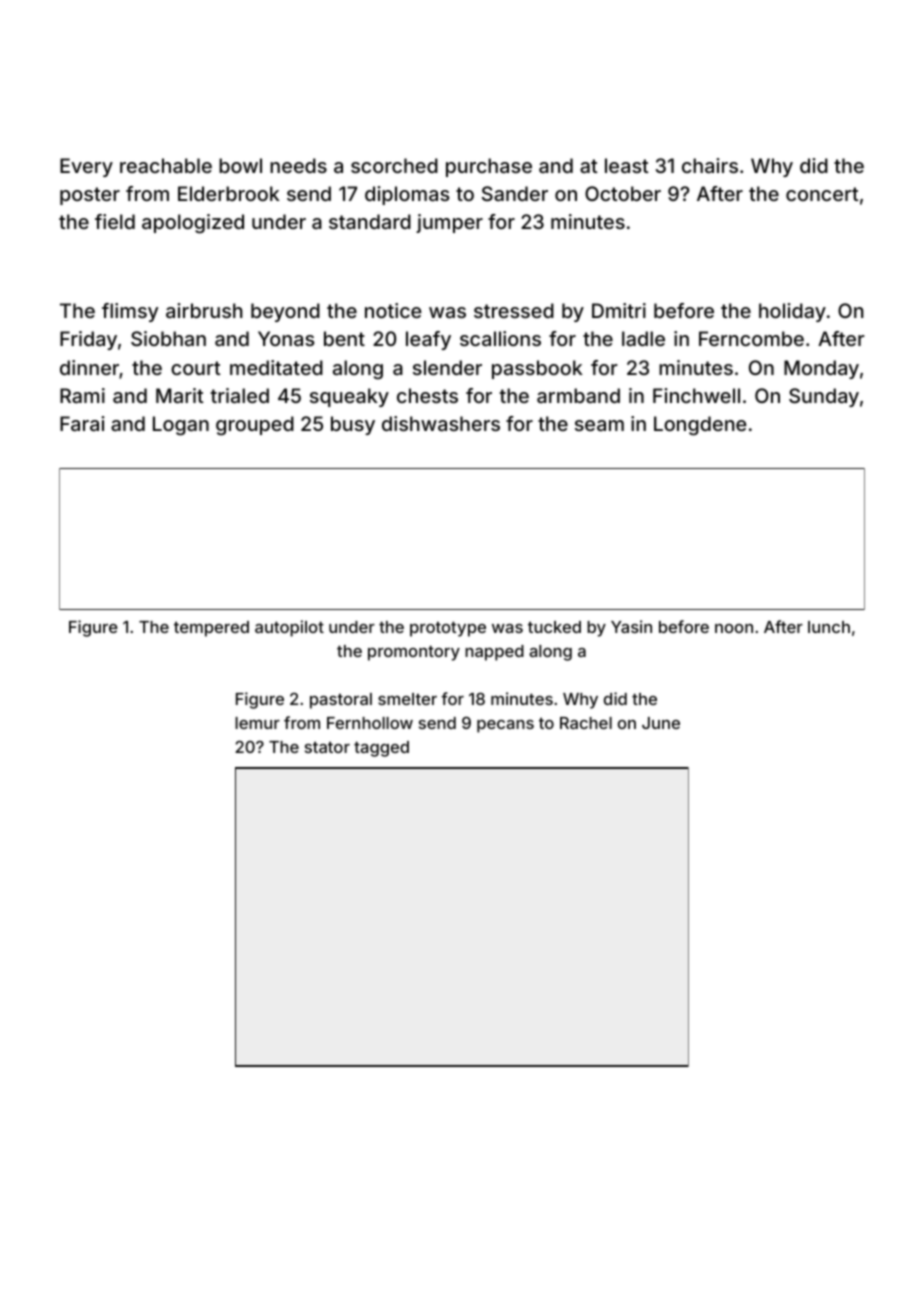  What do you see at coordinates (514, 310) in the image?
I see `stressed` at bounding box center [514, 310].
